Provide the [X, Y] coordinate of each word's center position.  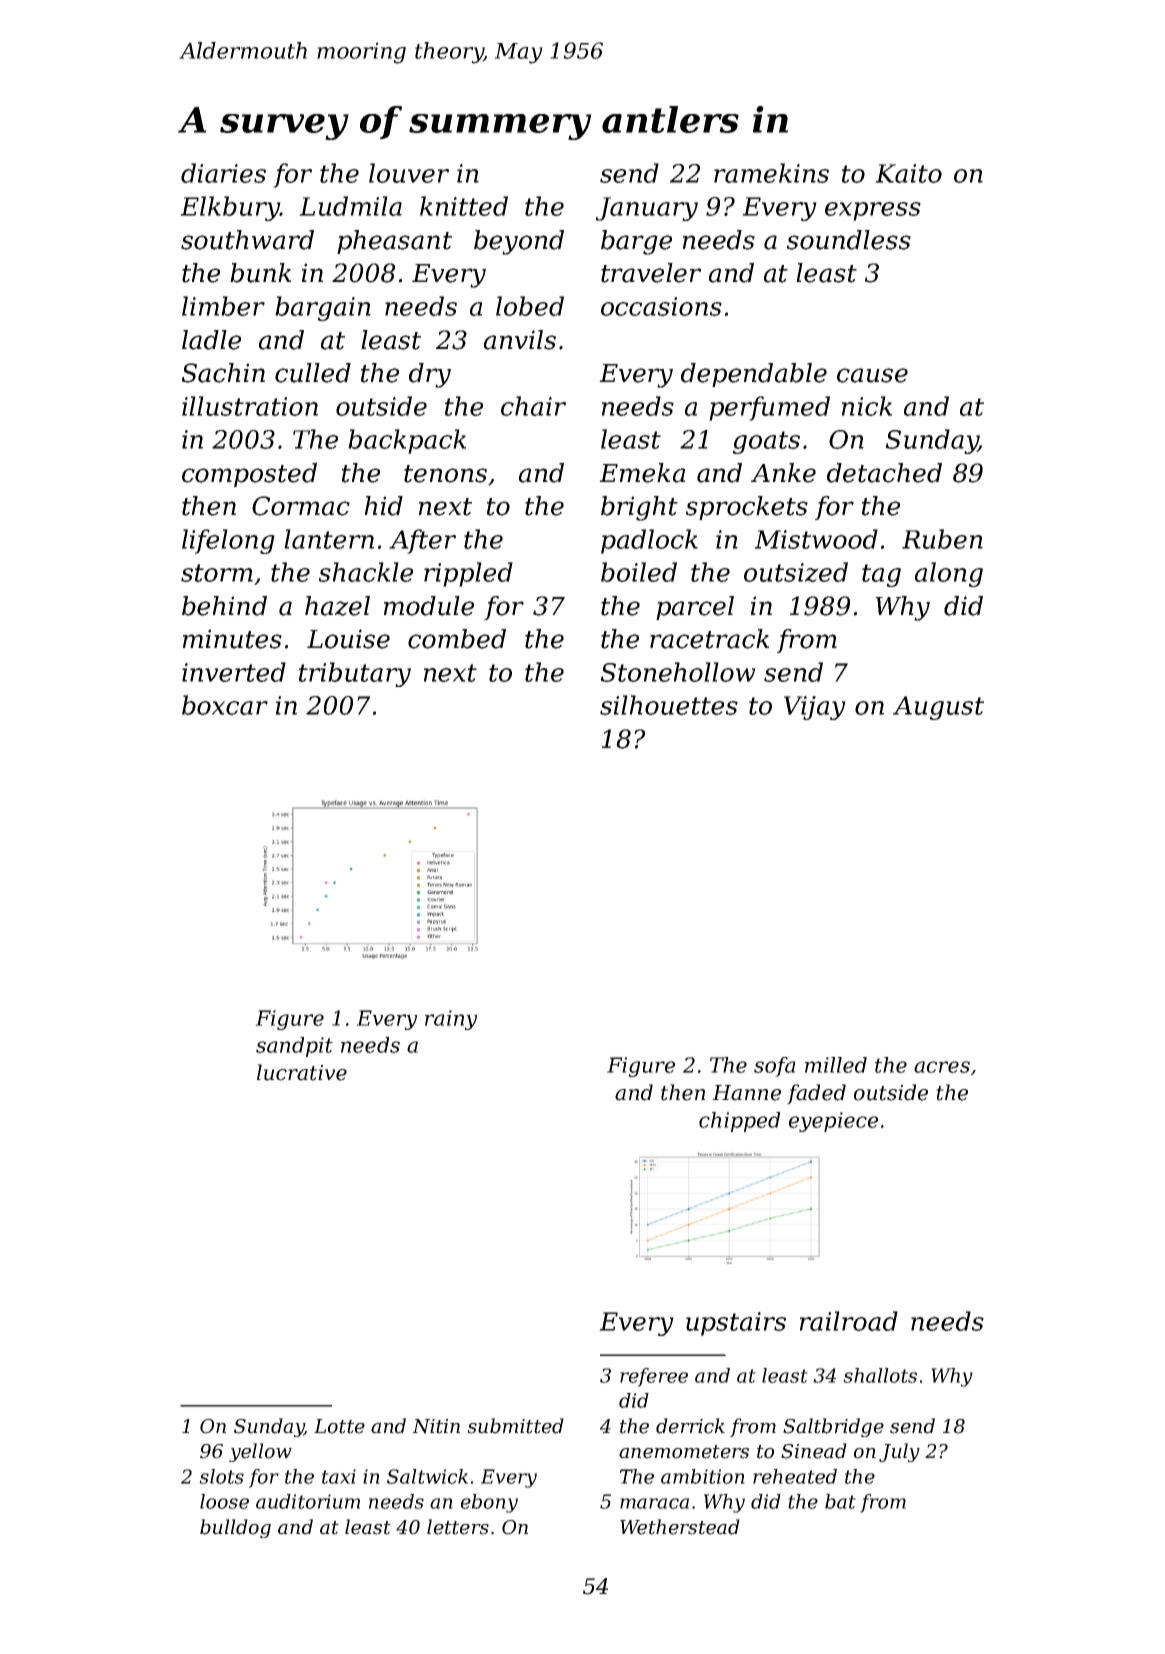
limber [223, 306]
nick [867, 406]
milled [836, 1065]
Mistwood [816, 539]
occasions [661, 306]
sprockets [747, 508]
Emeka [642, 473]
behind [224, 606]
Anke [783, 473]
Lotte [339, 1426]
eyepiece [833, 1122]
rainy [451, 1020]
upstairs [736, 1324]
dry [430, 375]
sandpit [294, 1047]
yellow [260, 1452]
